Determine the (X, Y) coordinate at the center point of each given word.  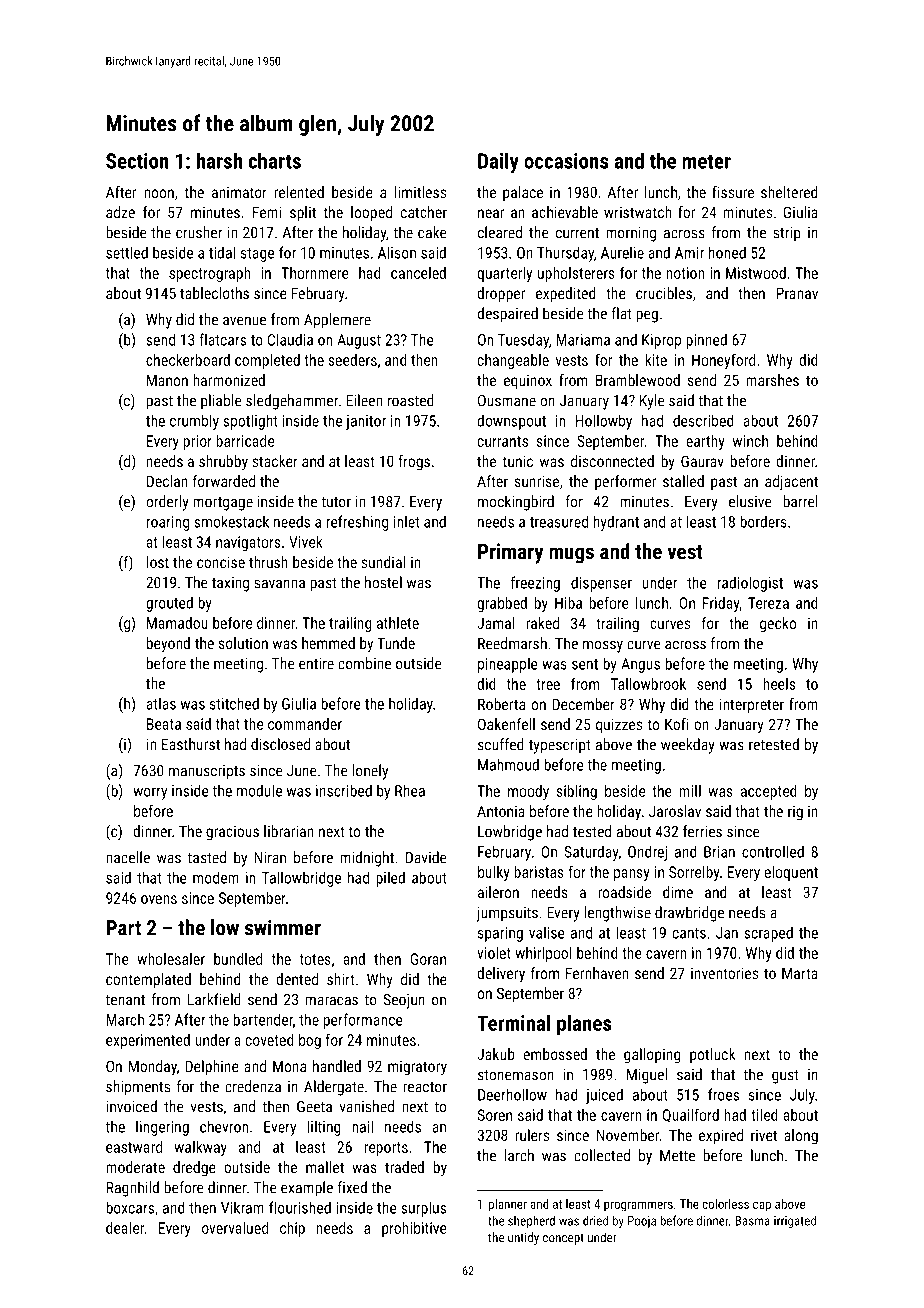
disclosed (280, 744)
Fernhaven (597, 973)
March (125, 1019)
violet (494, 953)
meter (706, 161)
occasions (566, 161)
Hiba (568, 603)
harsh (219, 160)
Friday (721, 604)
